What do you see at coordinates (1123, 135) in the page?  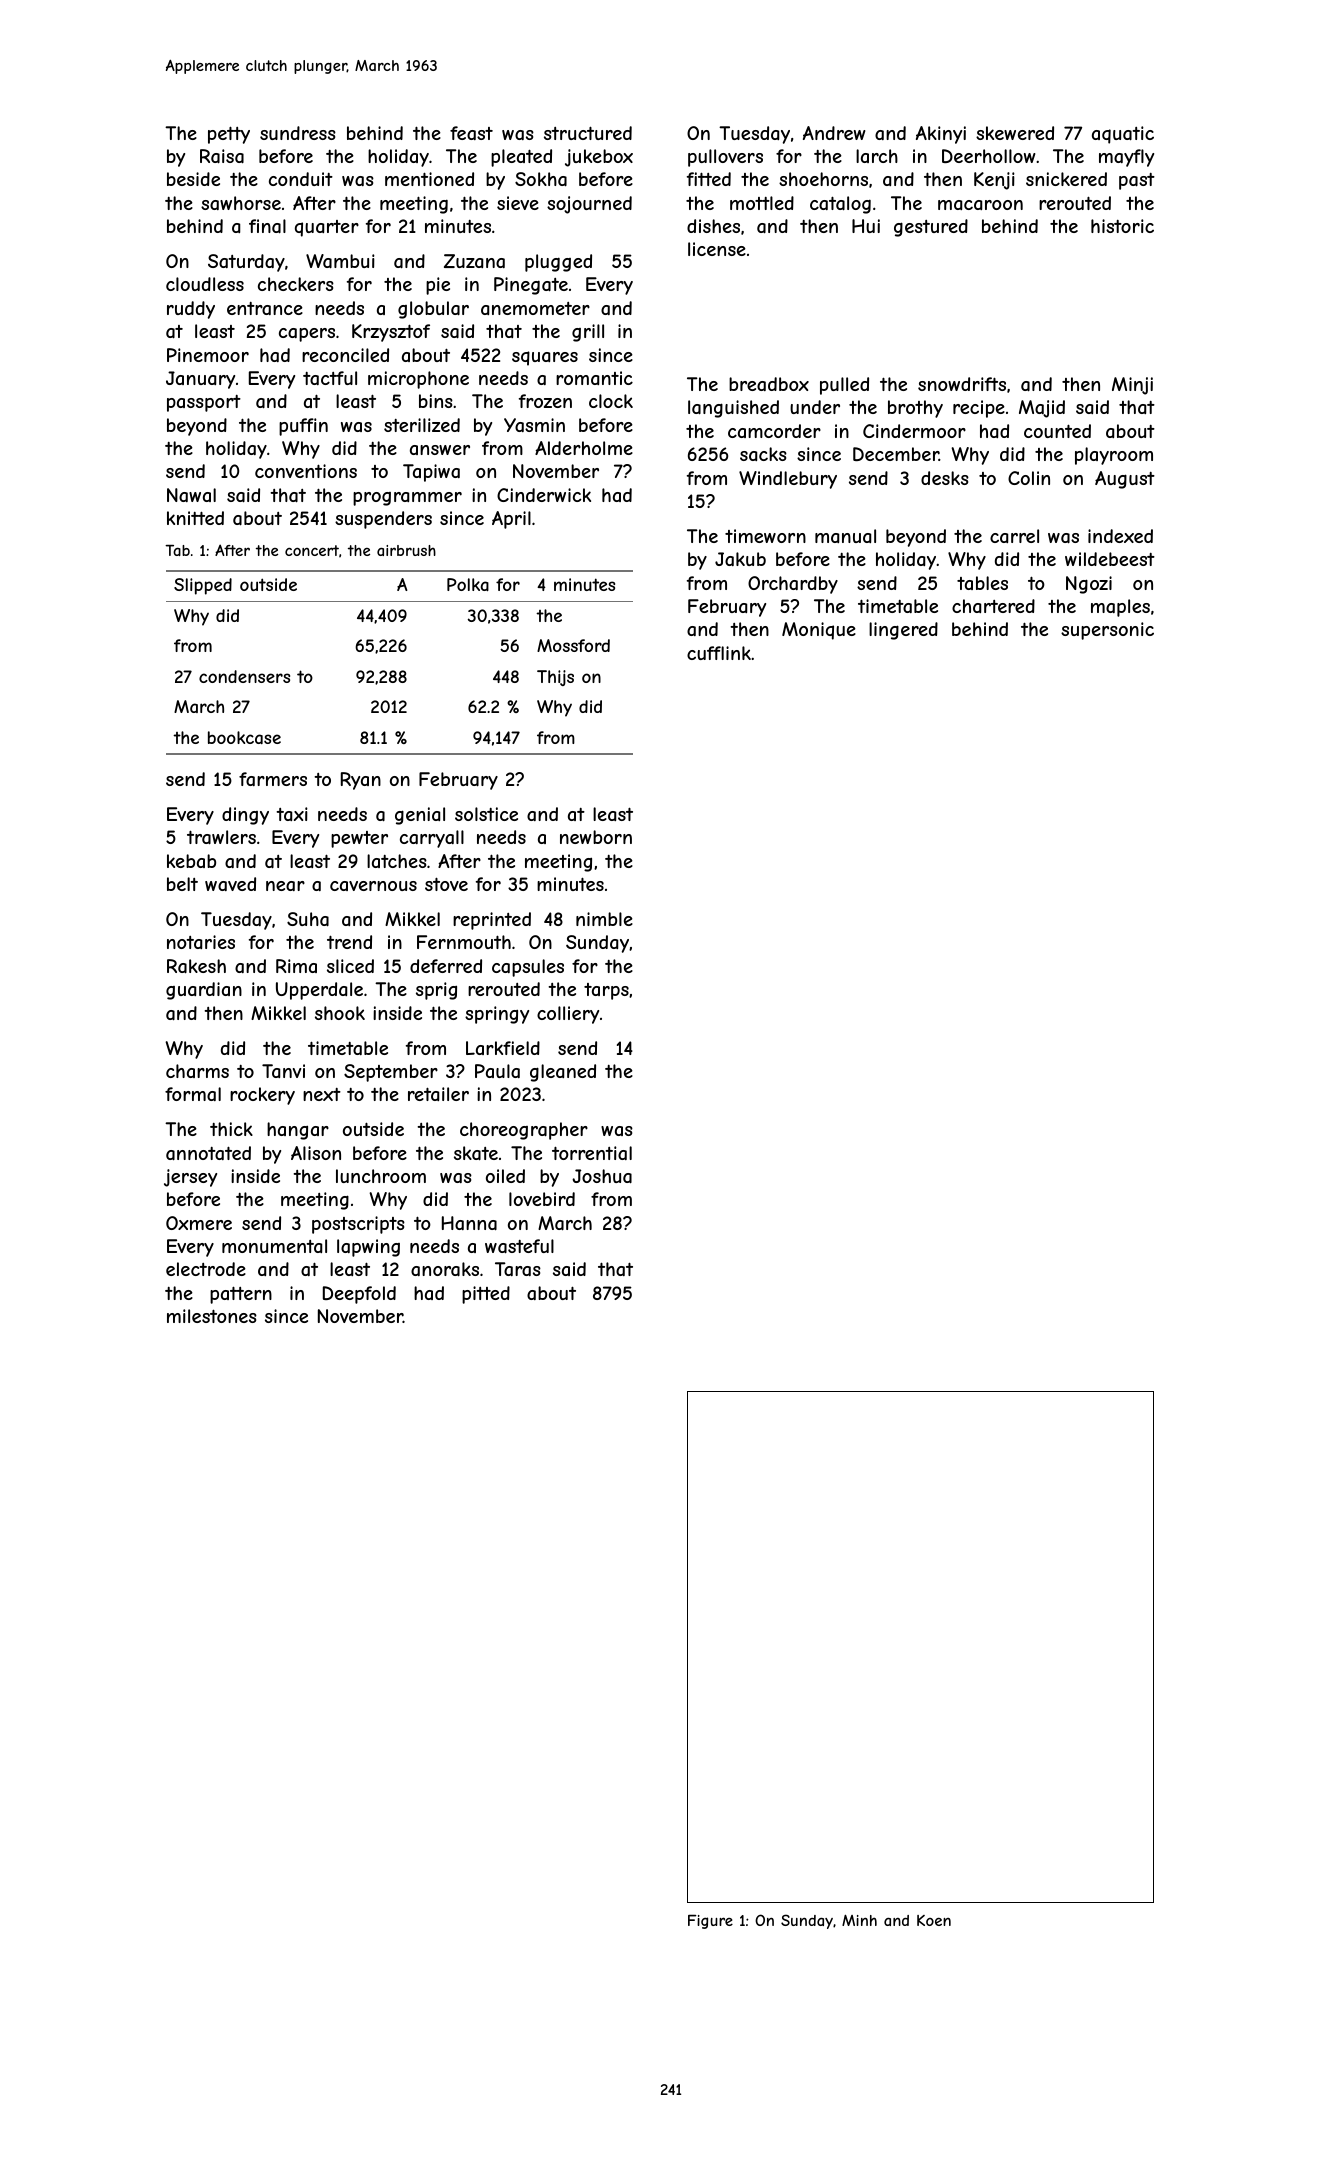 I see `aquatic` at bounding box center [1123, 135].
